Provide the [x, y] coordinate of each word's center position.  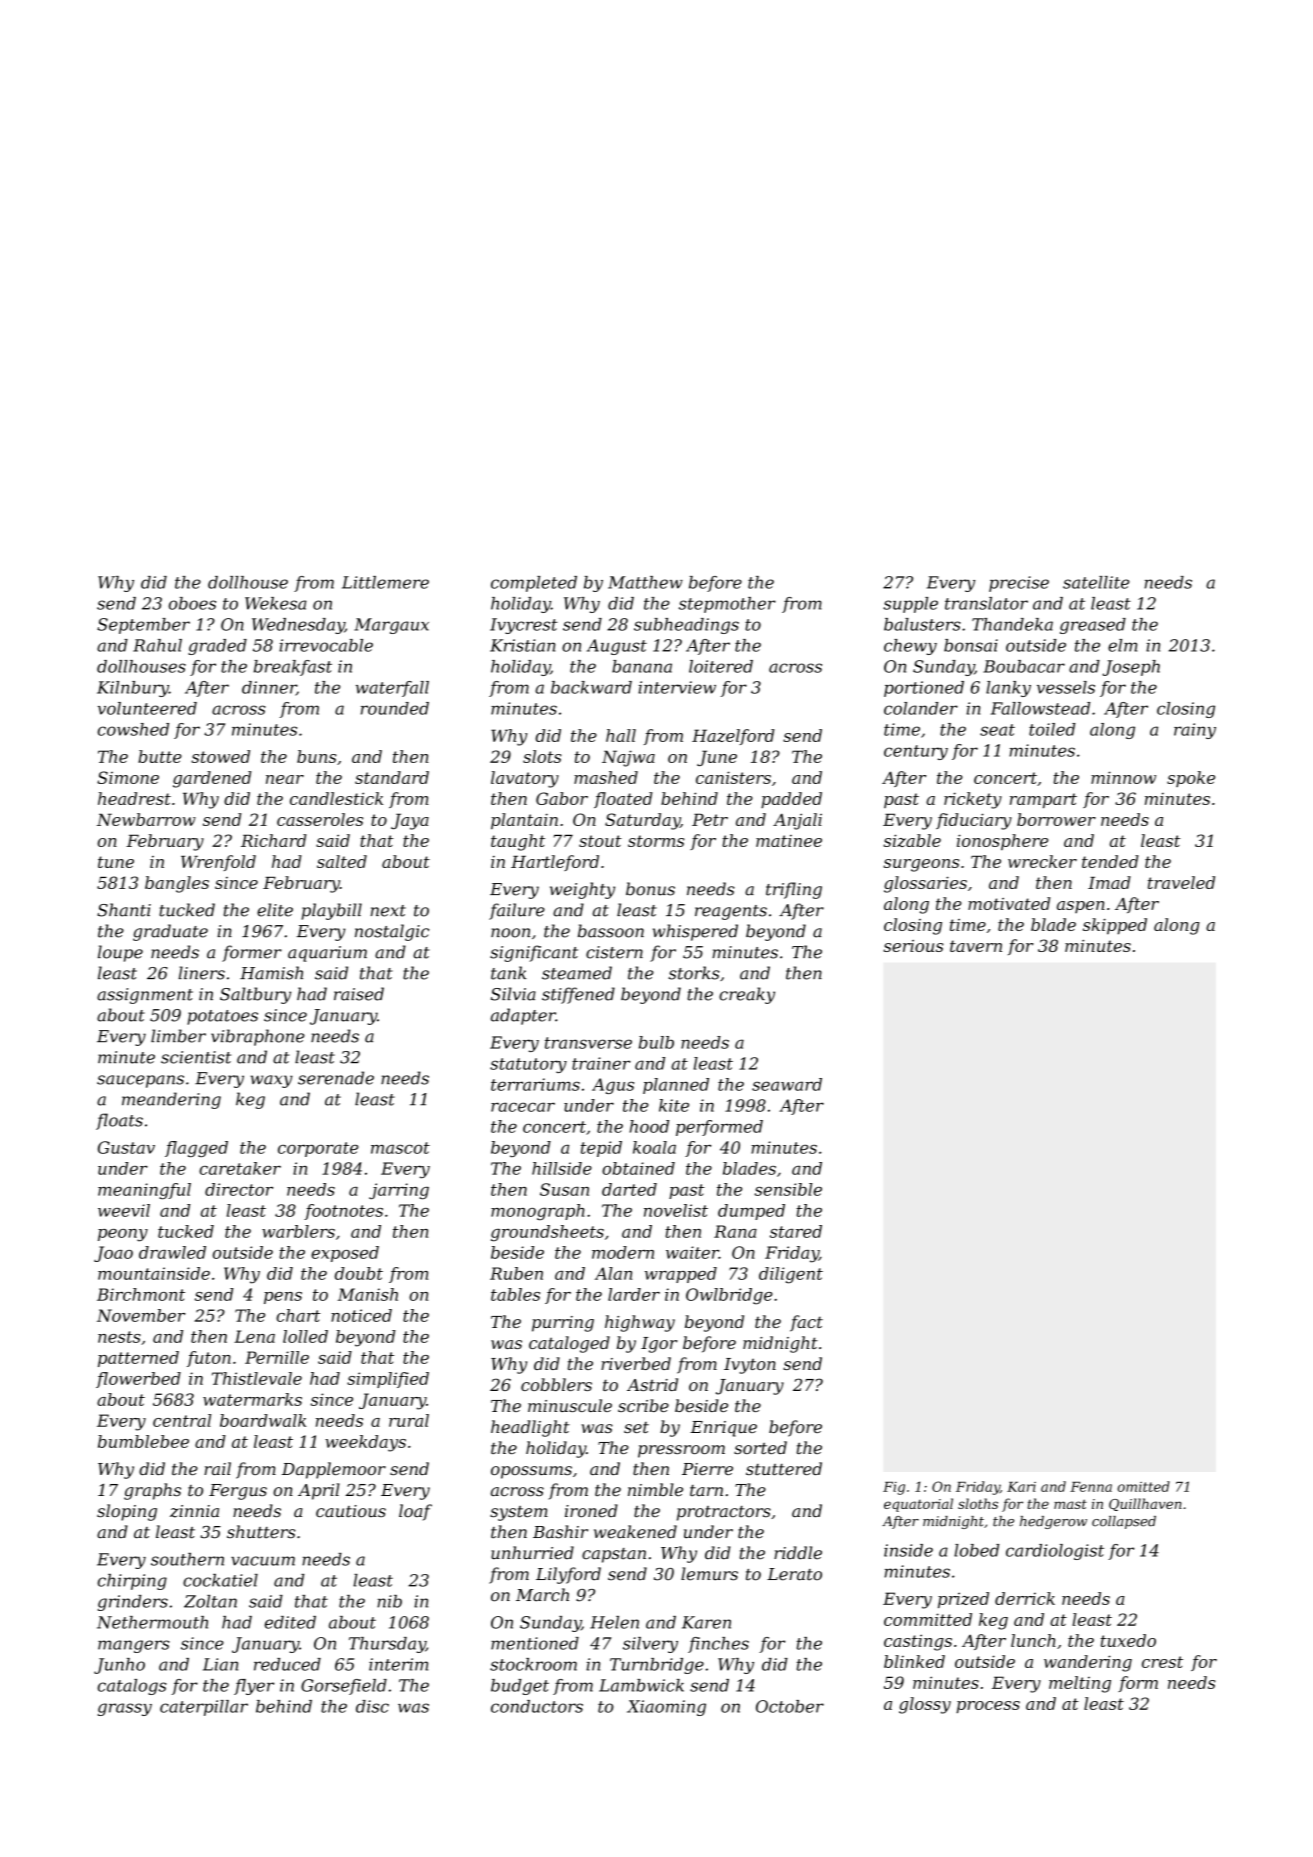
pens [283, 1298]
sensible [788, 1189]
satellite [1096, 582]
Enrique [723, 1429]
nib [389, 1601]
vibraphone [258, 1037]
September [143, 626]
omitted [1144, 1486]
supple [910, 605]
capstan [614, 1555]
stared [796, 1231]
